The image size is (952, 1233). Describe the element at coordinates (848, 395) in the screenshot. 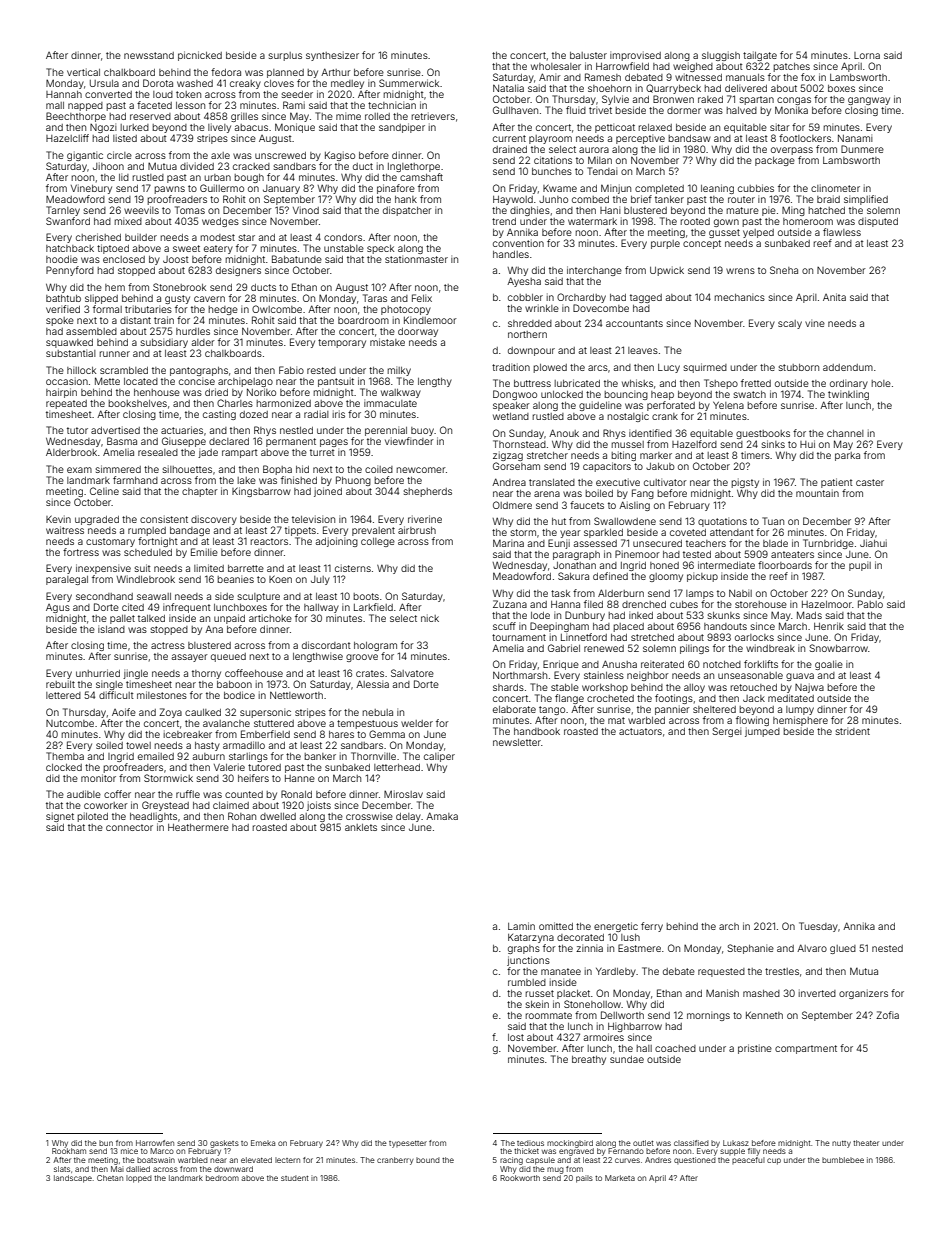

I see `twinkling` at that location.
